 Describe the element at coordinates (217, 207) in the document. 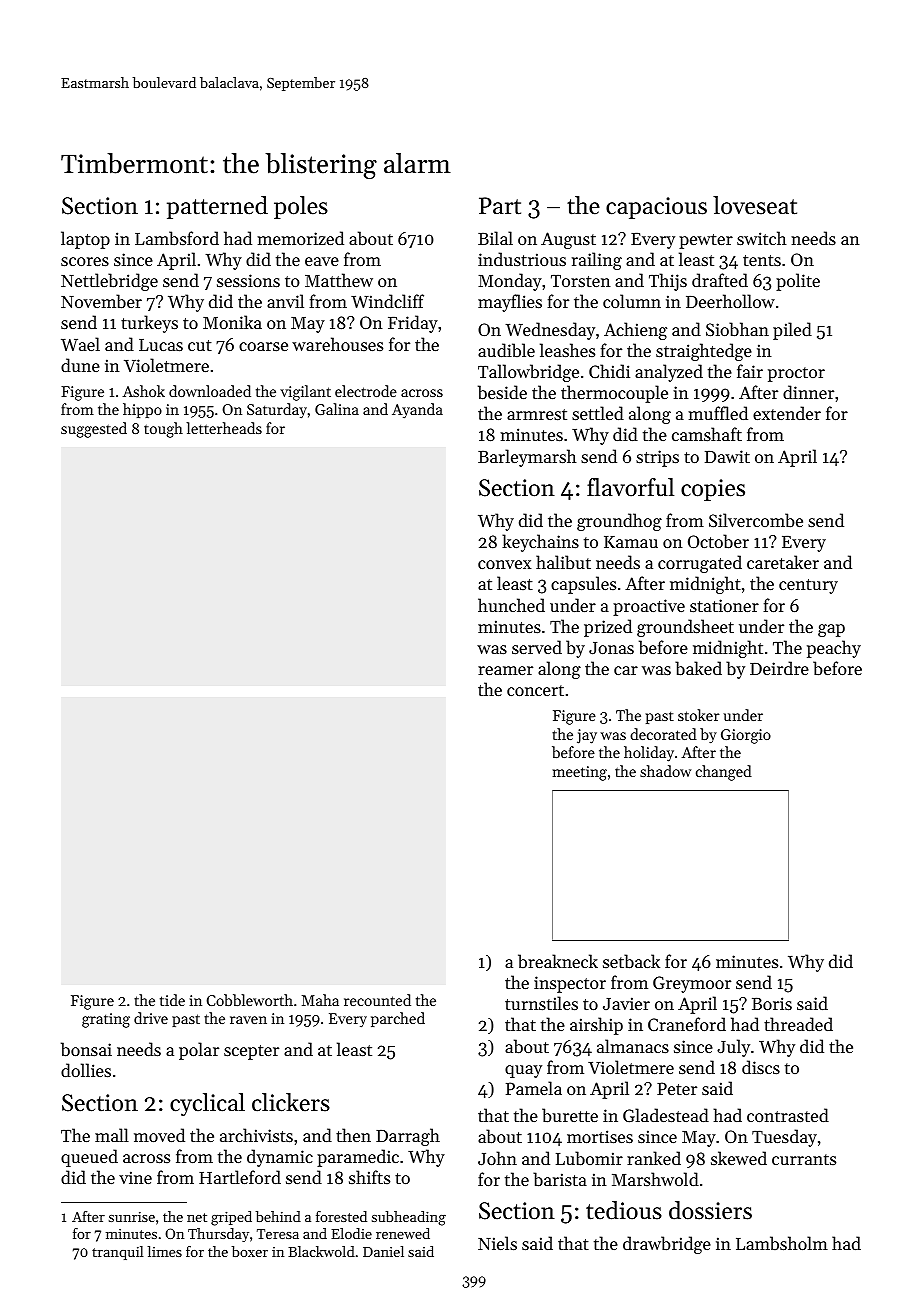

I see `patterned` at that location.
